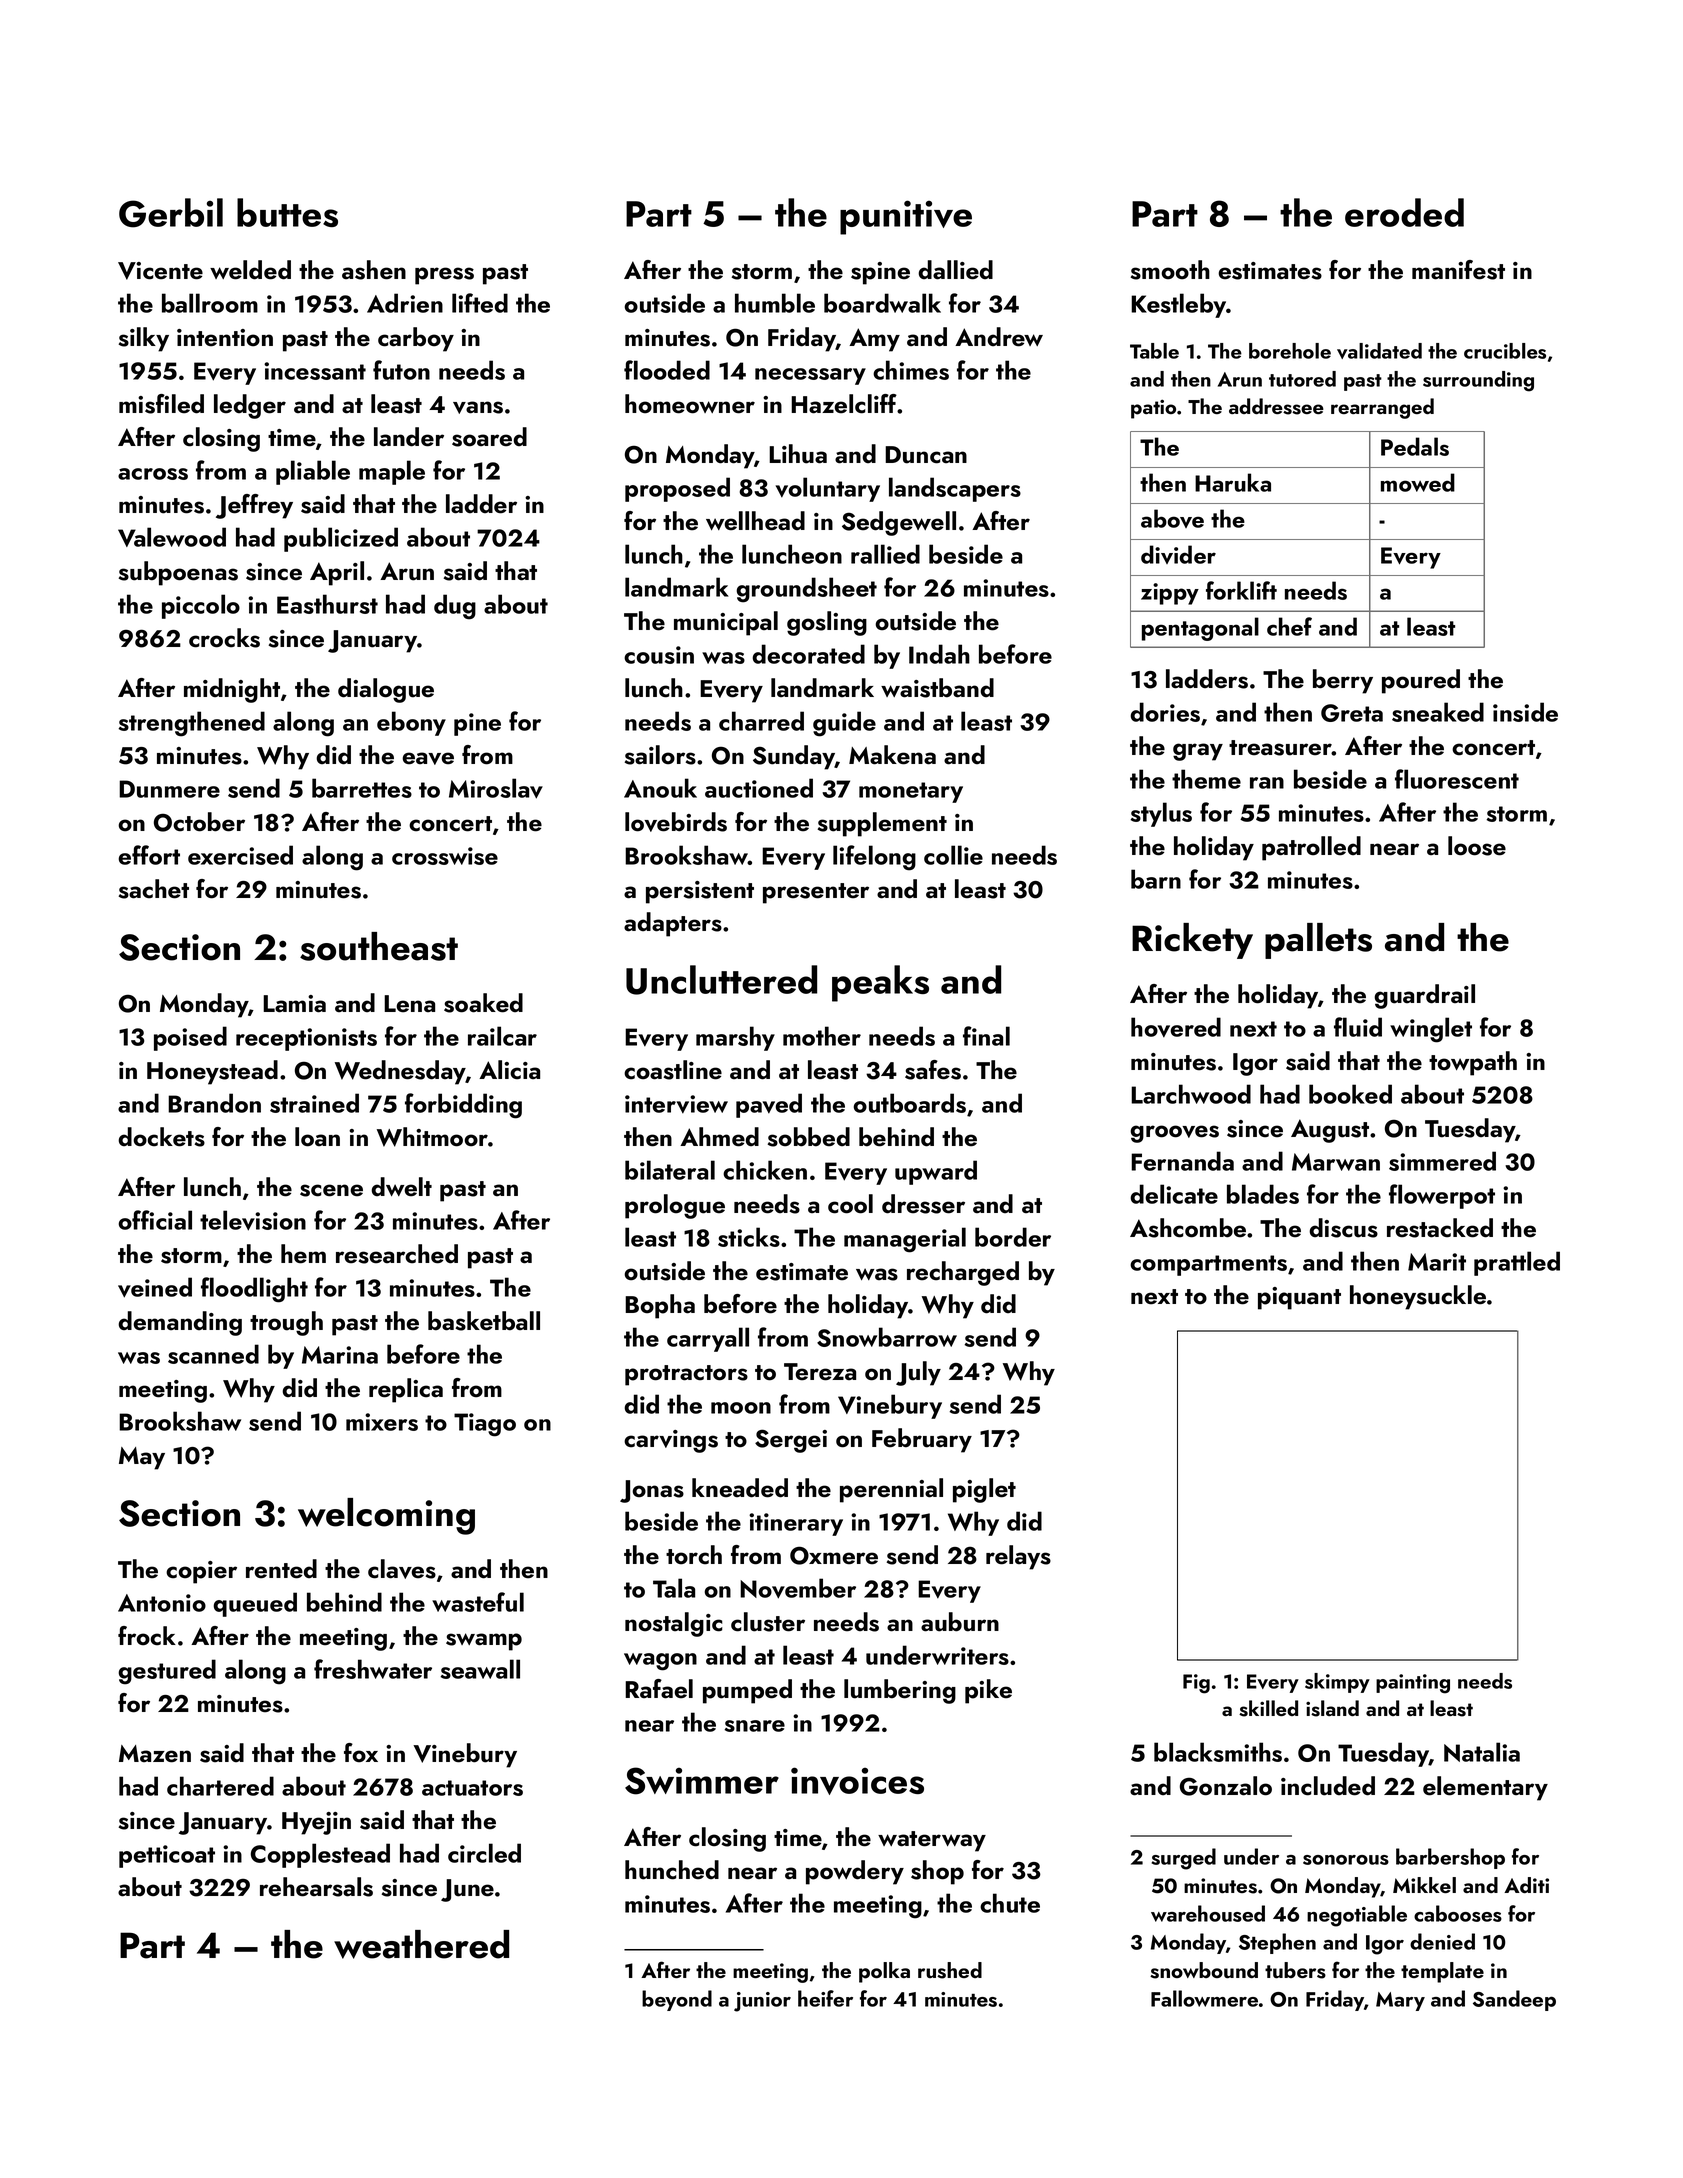 This document has width=1683, height=2178. I want to click on heifer, so click(825, 1998).
